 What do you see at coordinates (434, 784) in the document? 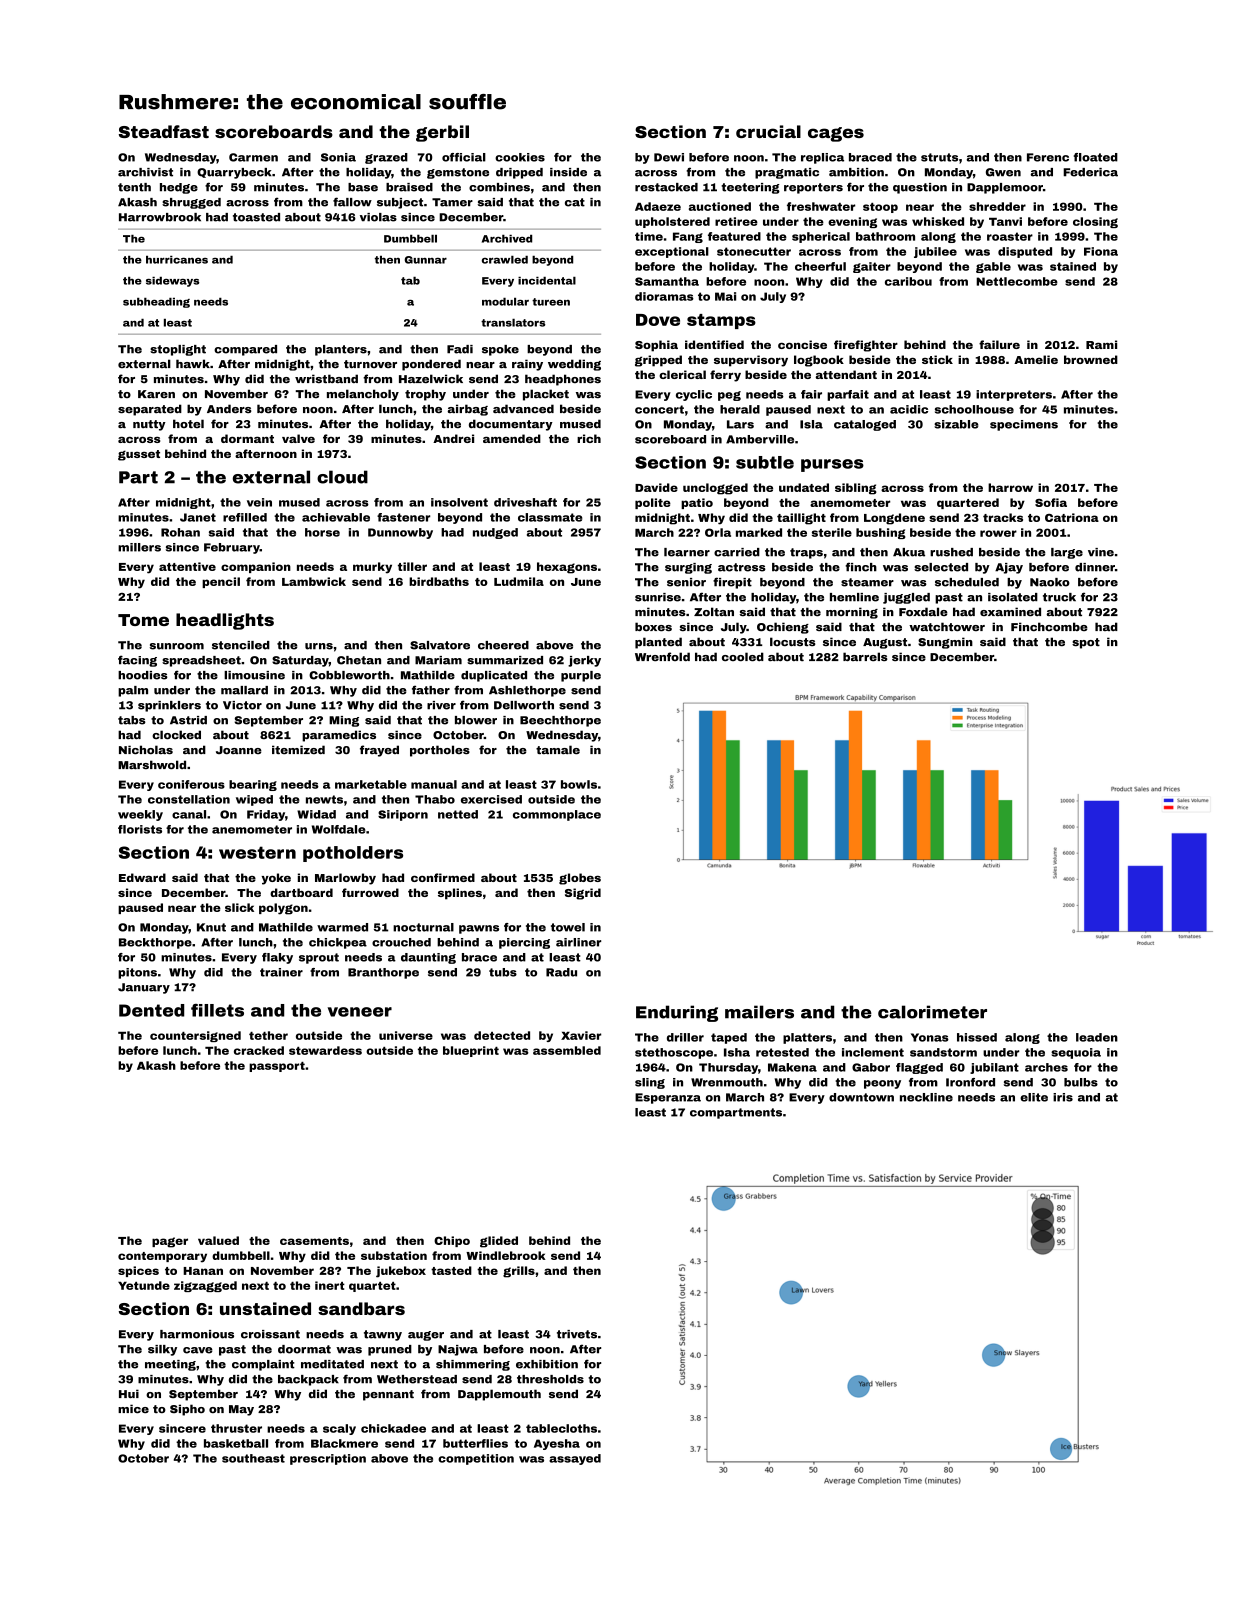
I see `manual` at bounding box center [434, 784].
